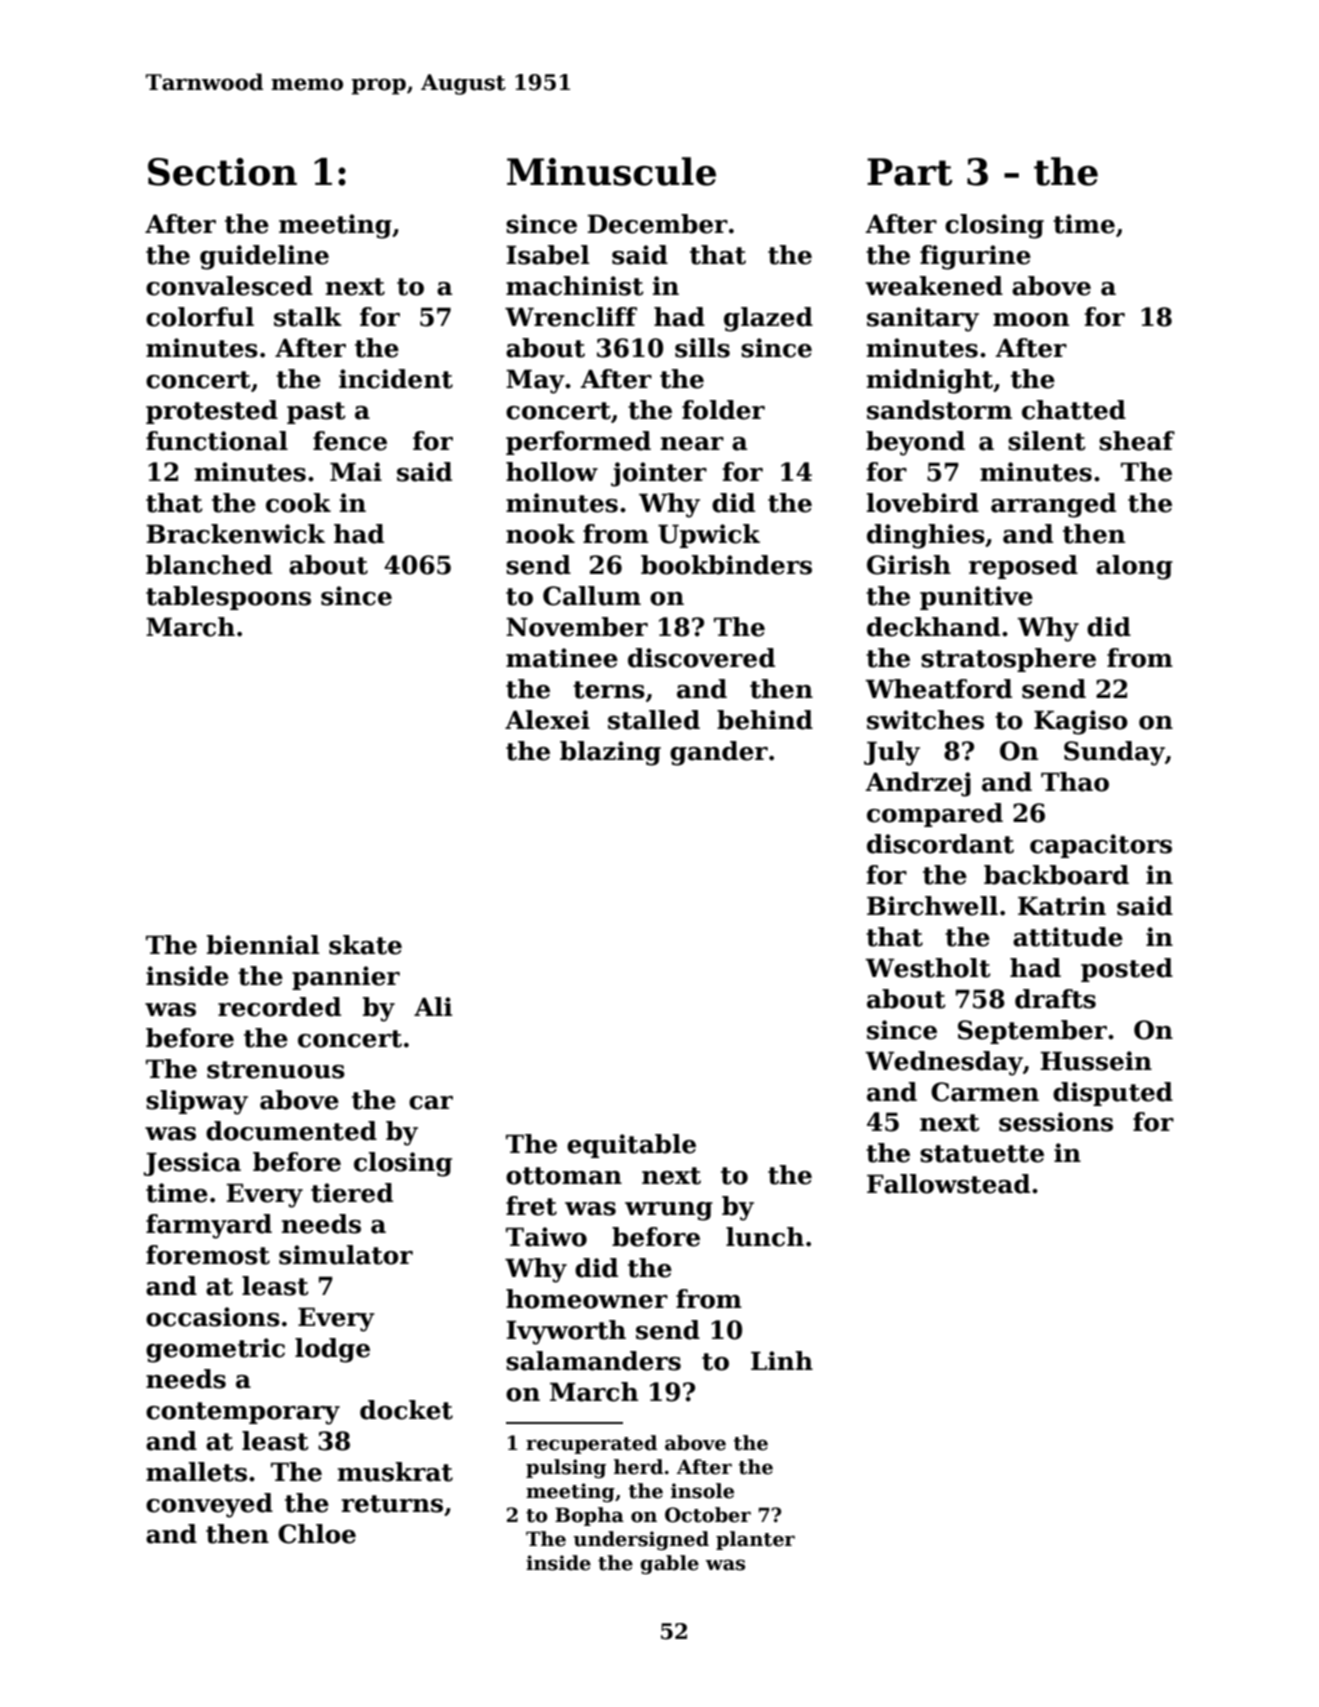 The image size is (1319, 1707). I want to click on capacitors, so click(1101, 846).
